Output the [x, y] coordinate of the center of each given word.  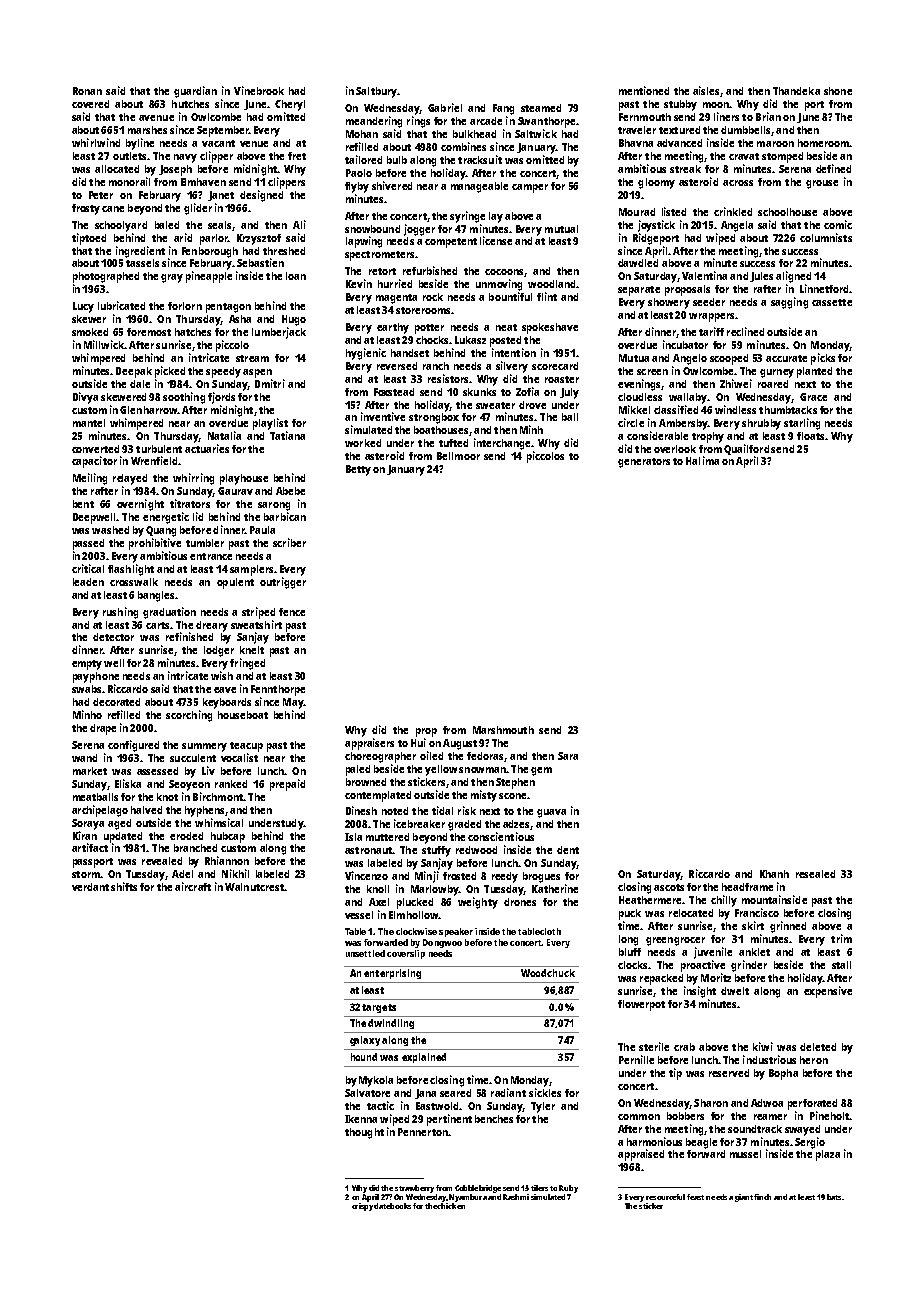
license [496, 240]
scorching [189, 716]
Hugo [294, 320]
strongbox [434, 418]
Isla [353, 837]
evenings [639, 385]
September [223, 131]
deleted [818, 1047]
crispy [362, 1207]
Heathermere [650, 900]
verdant [90, 887]
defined [833, 168]
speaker [456, 932]
